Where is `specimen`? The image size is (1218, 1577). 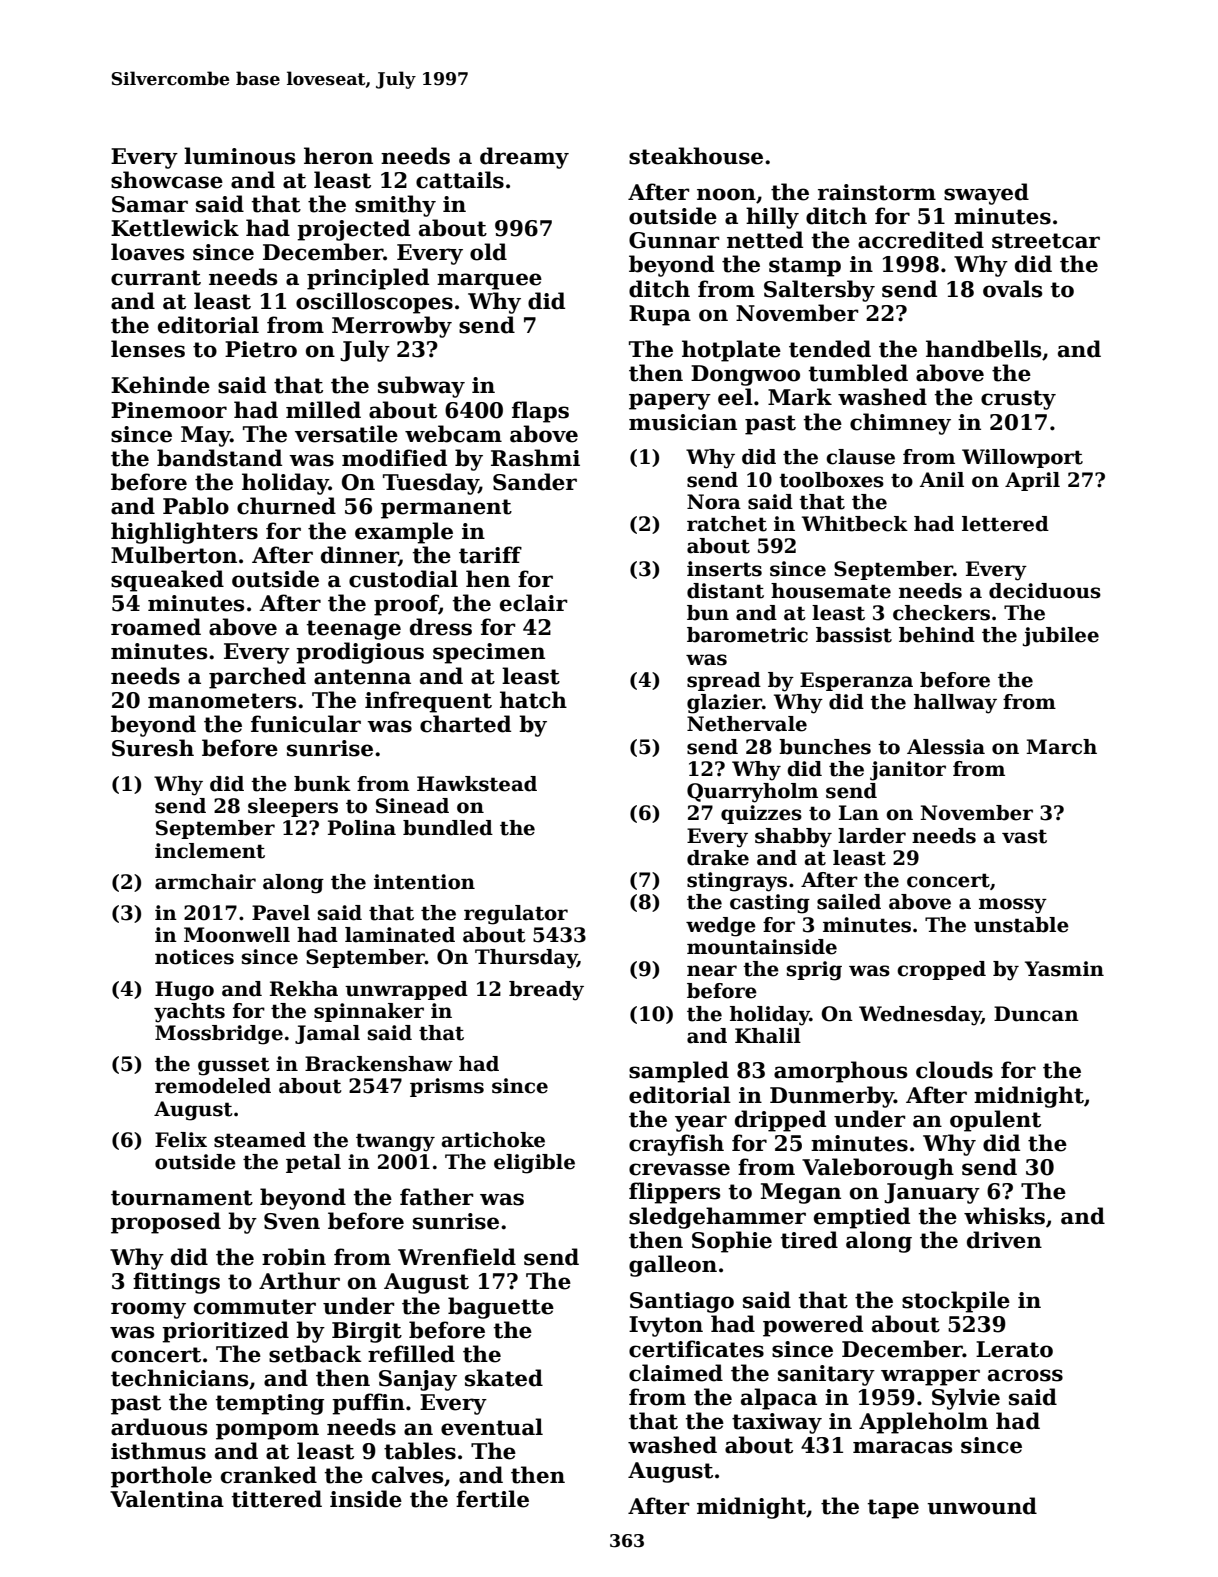 specimen is located at coordinates (489, 653).
